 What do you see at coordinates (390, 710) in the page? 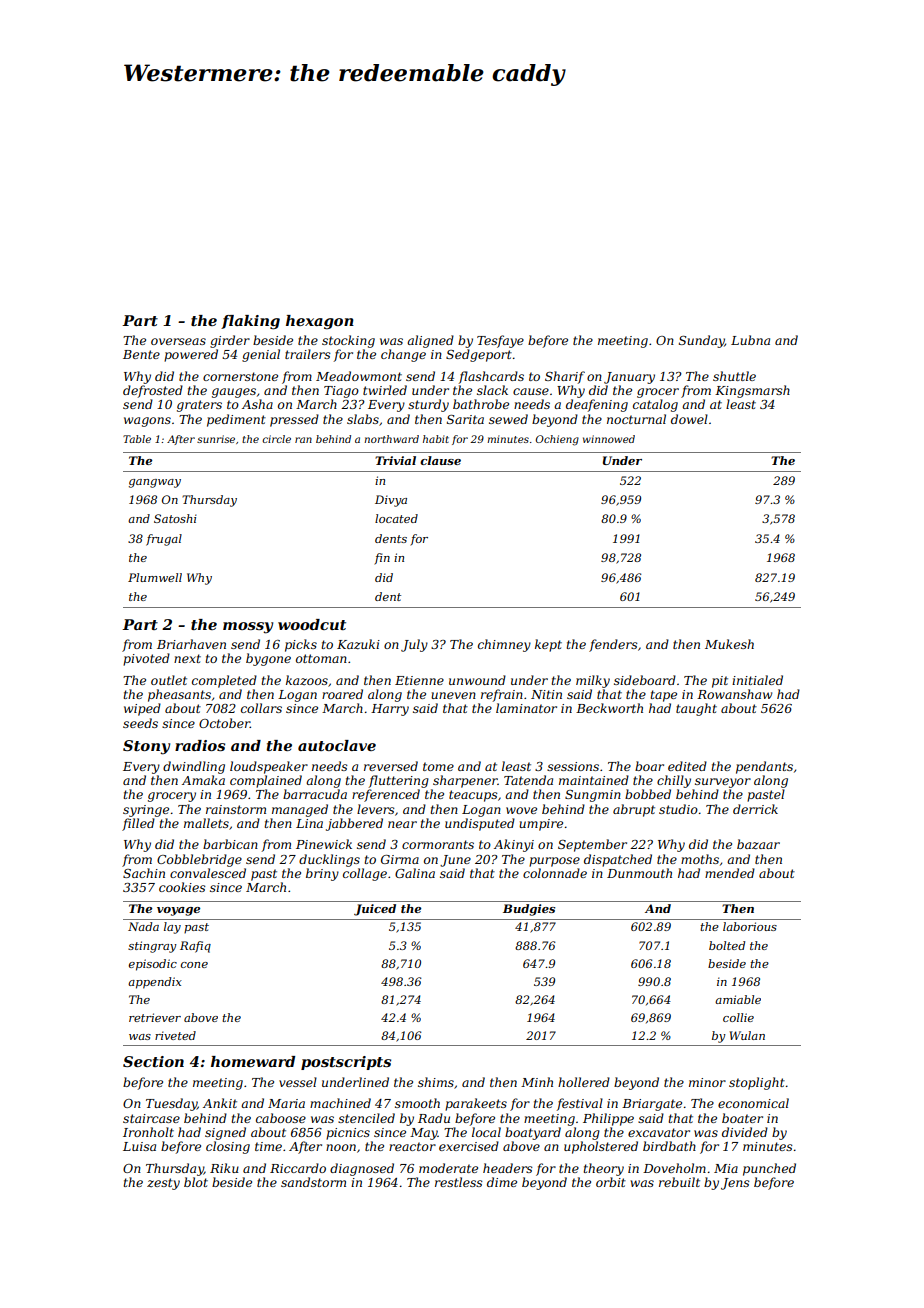
I see `Harry` at bounding box center [390, 710].
